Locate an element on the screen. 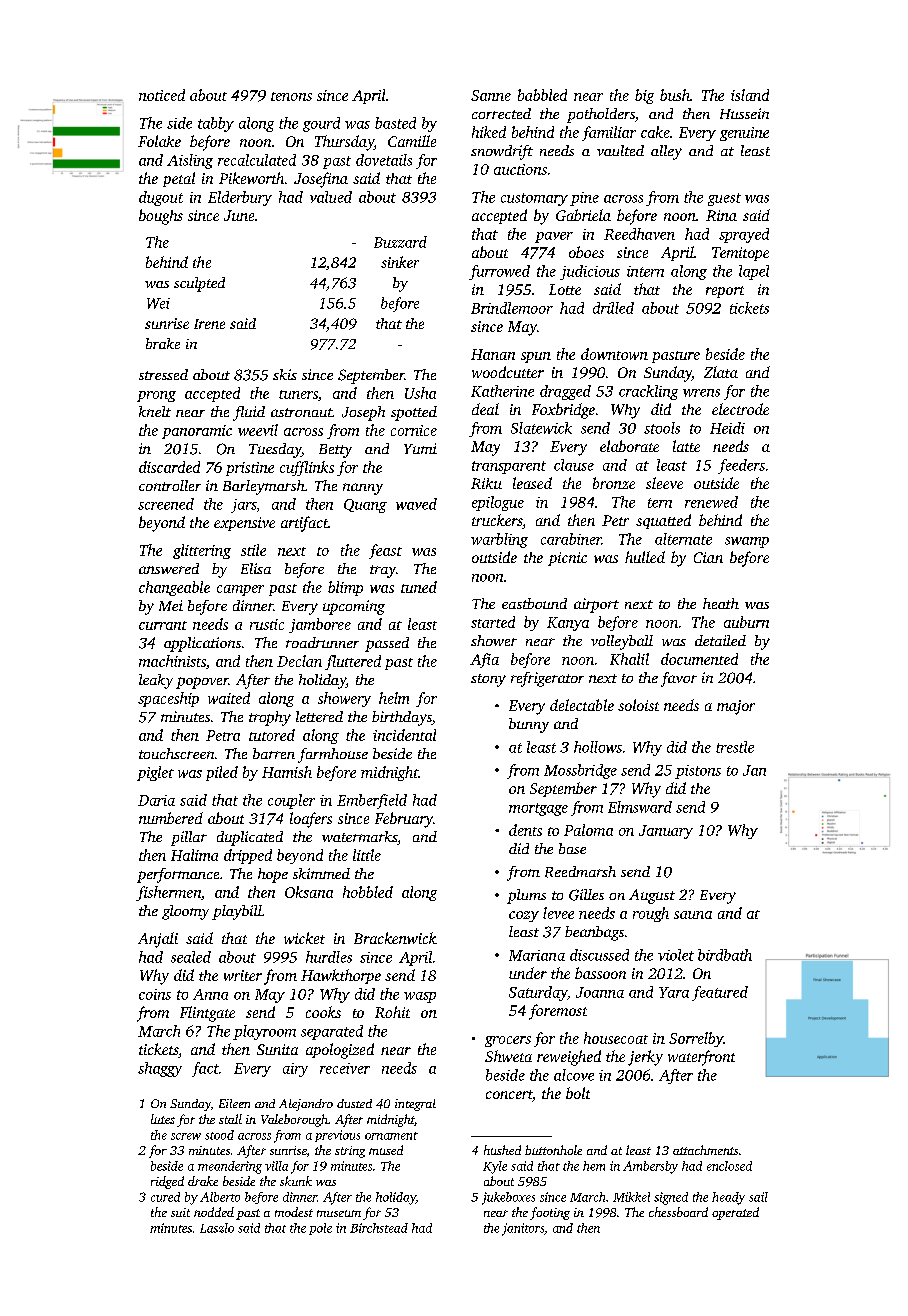  snowdrift is located at coordinates (502, 152).
